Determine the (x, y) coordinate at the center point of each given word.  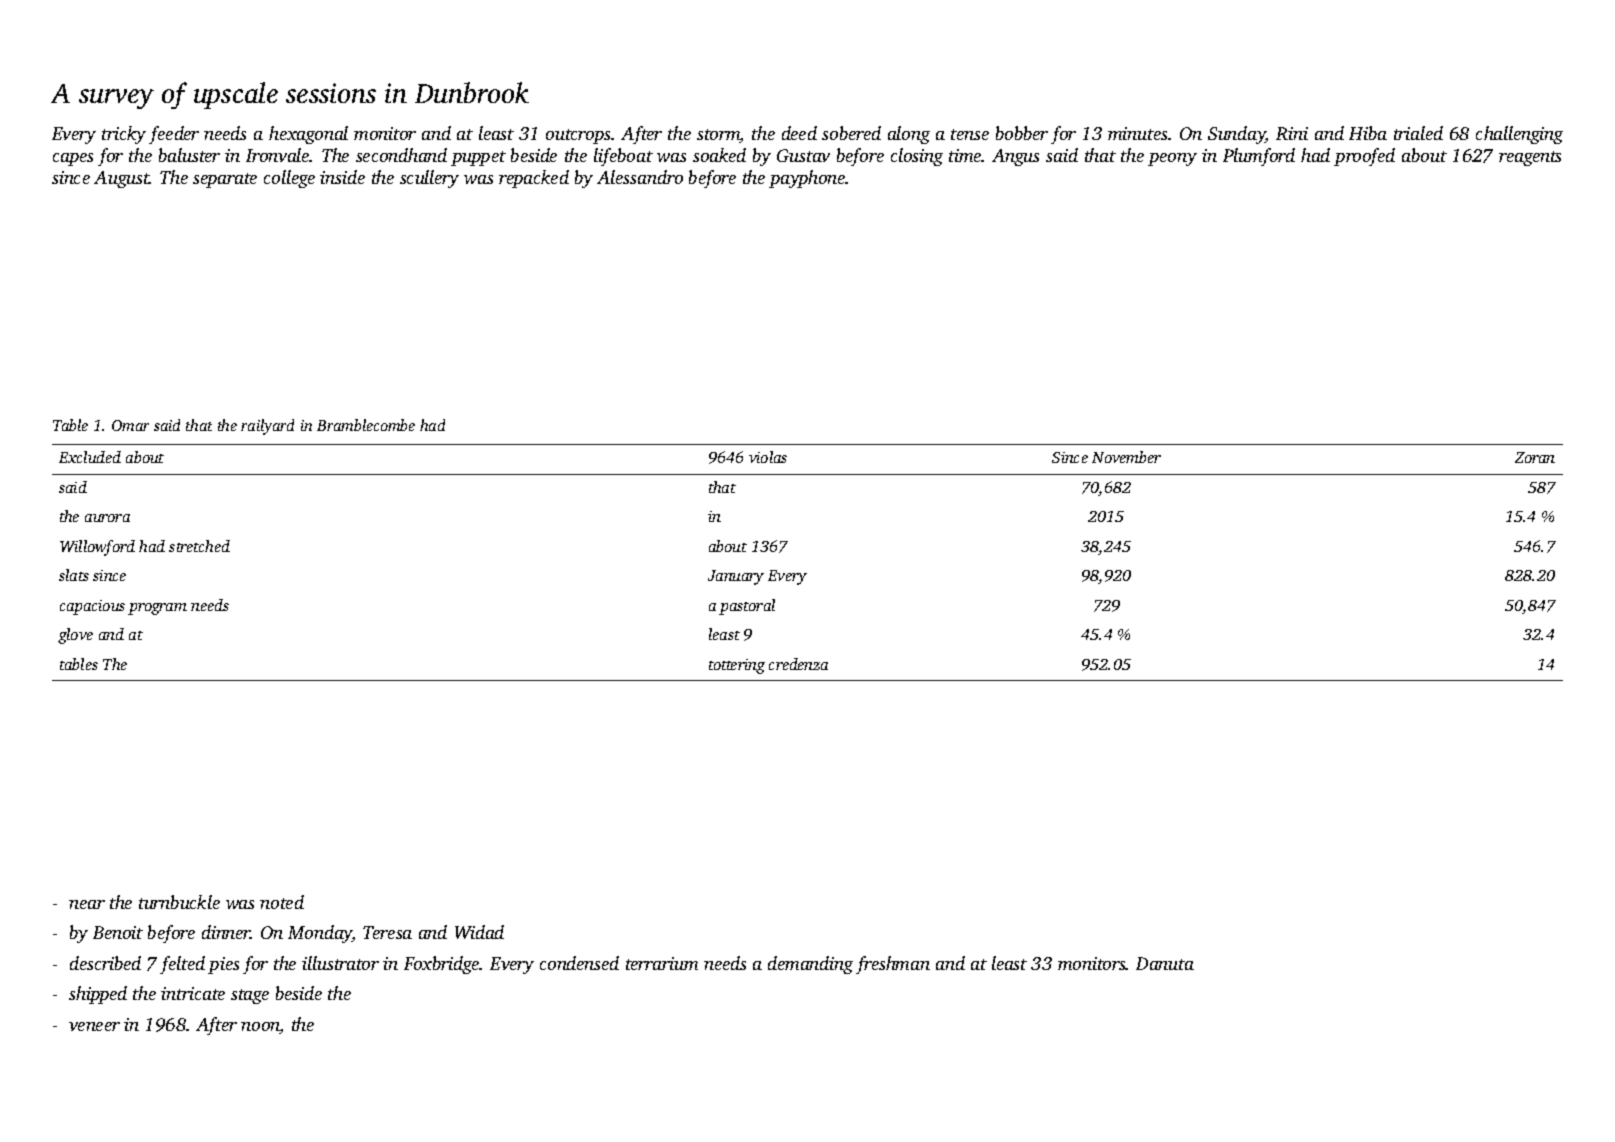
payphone (807, 179)
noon (260, 1028)
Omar (130, 425)
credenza (798, 664)
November (1126, 457)
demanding (810, 965)
